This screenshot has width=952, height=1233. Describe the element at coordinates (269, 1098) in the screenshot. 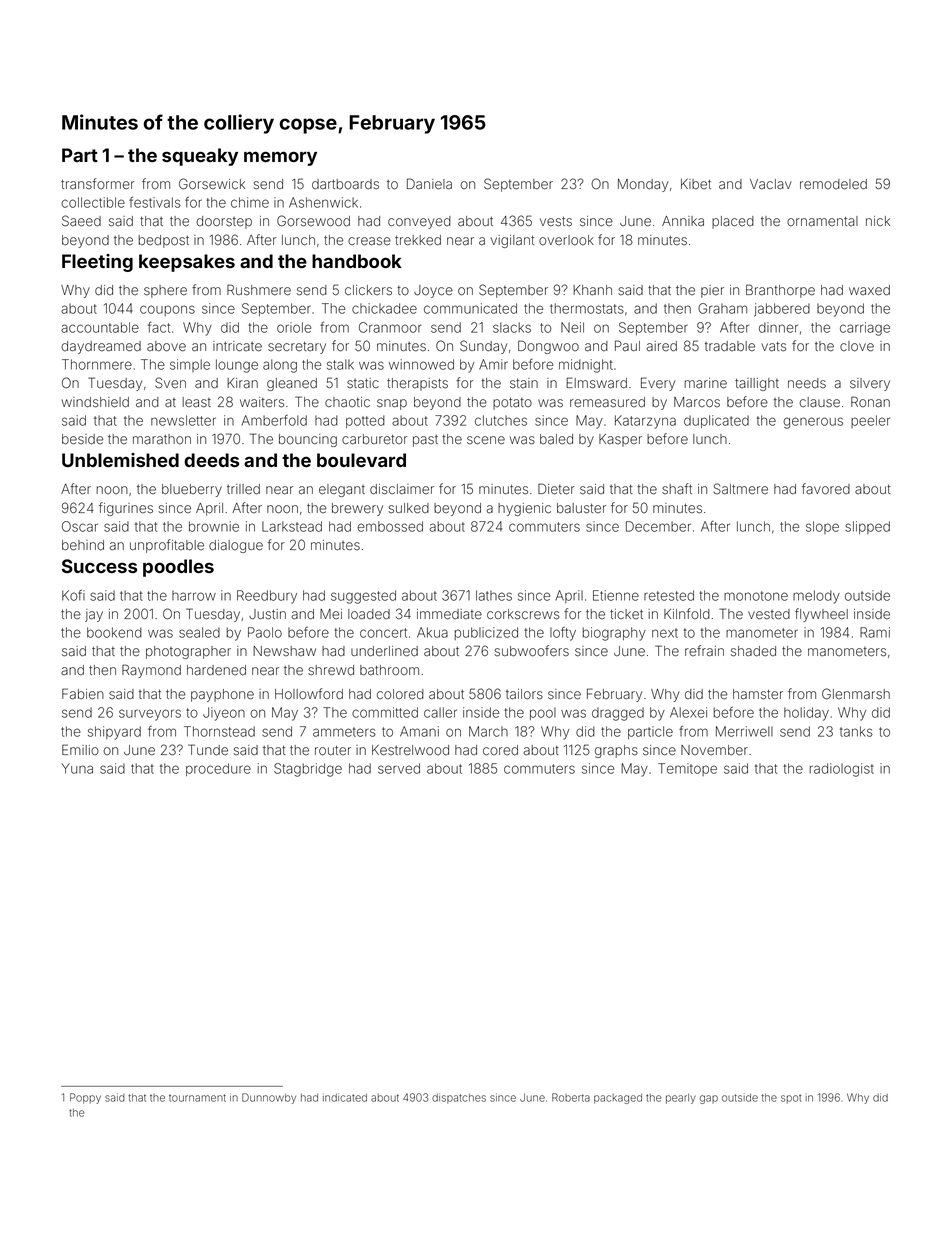

I see `Dunnowby` at that location.
